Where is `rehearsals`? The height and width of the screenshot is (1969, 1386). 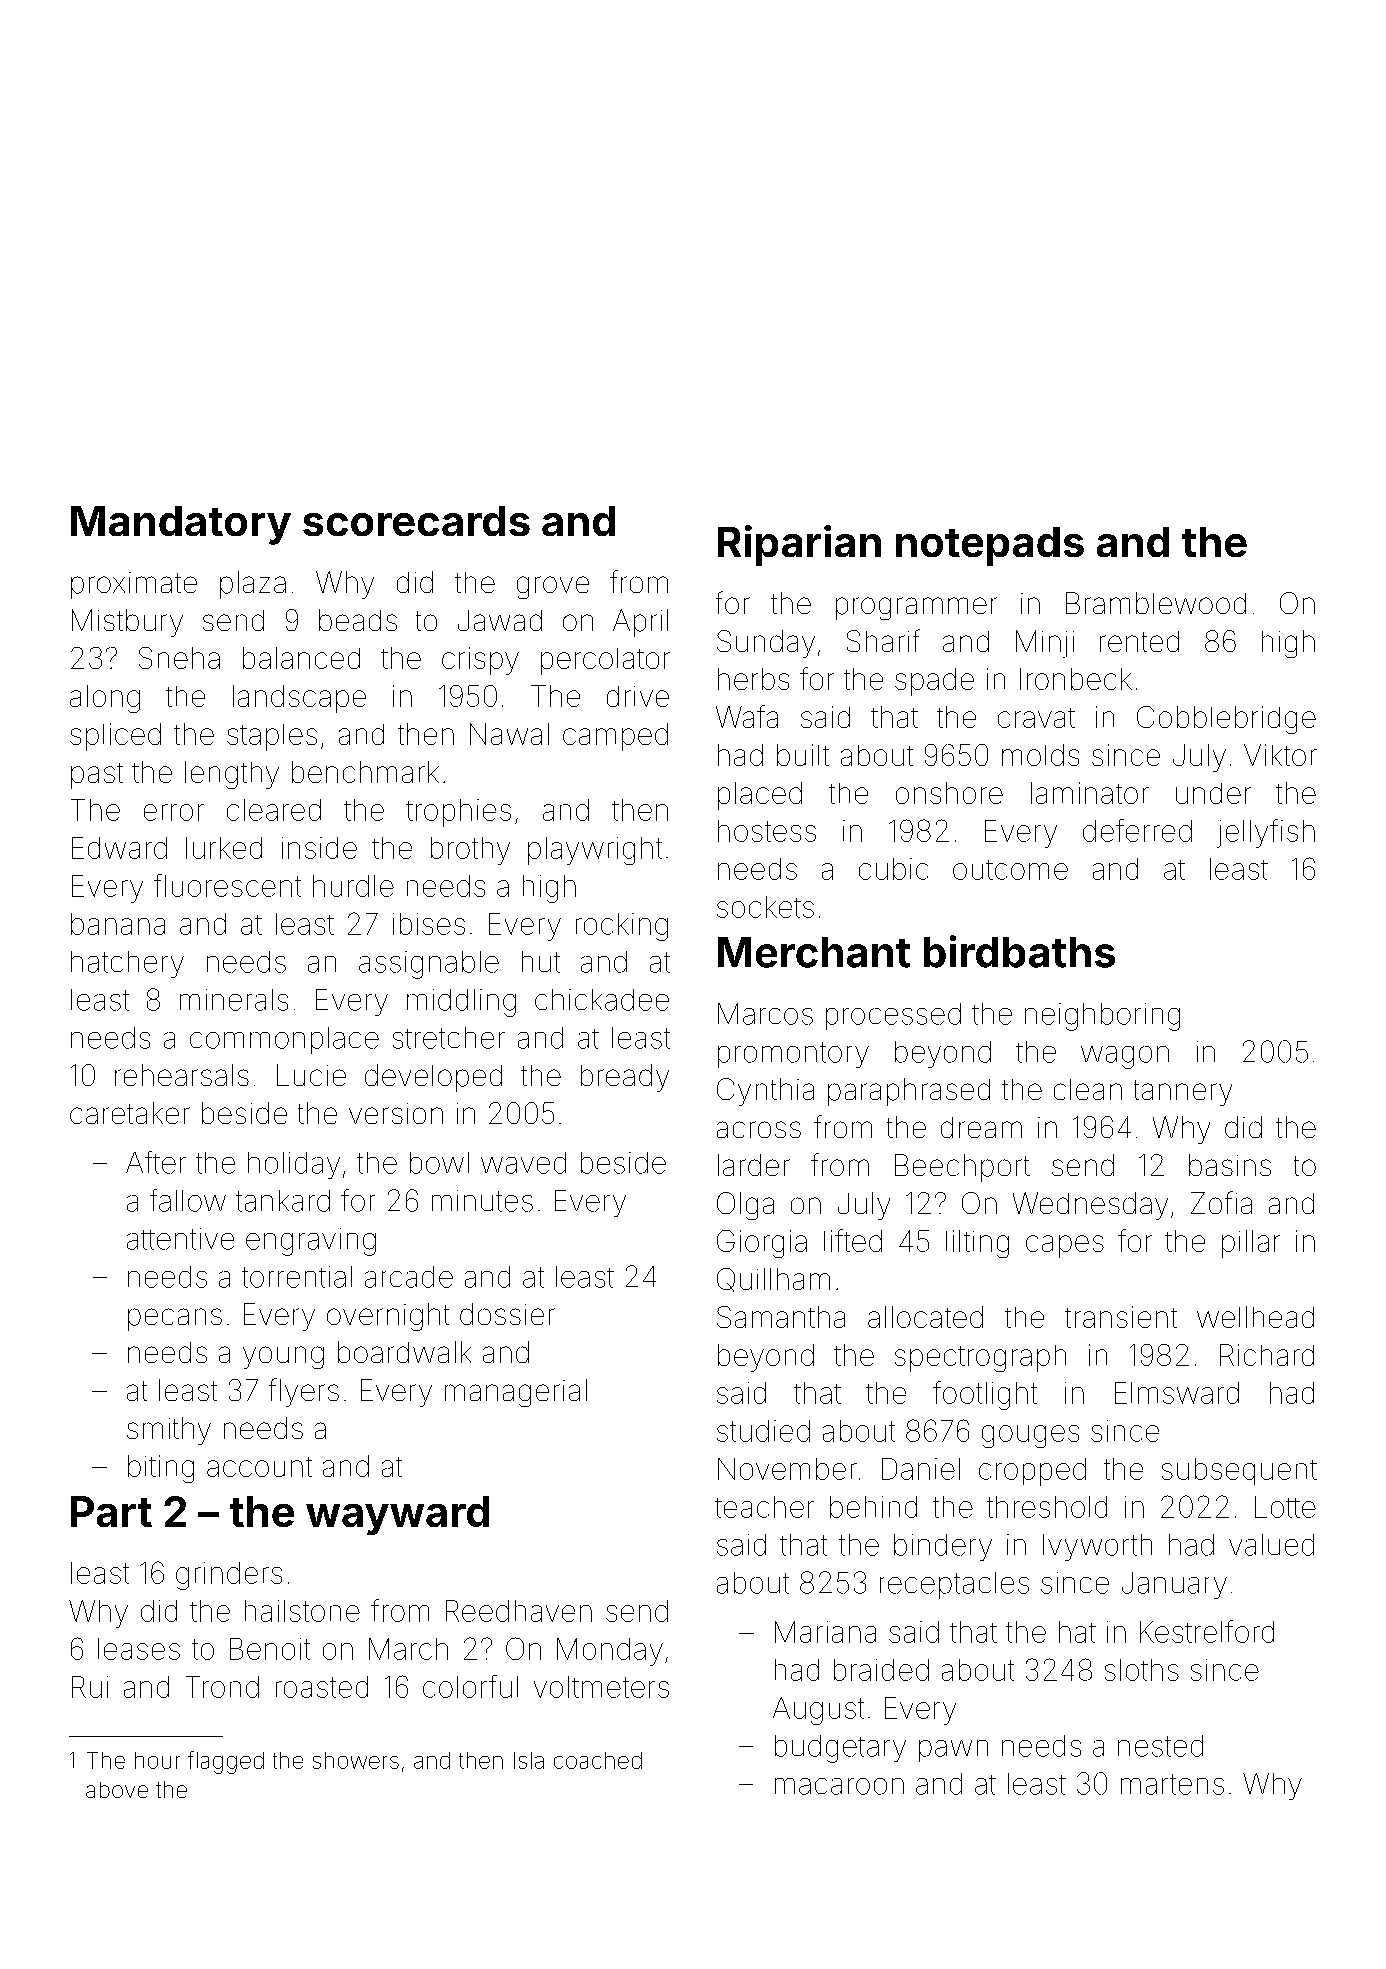 rehearsals is located at coordinates (182, 1075).
